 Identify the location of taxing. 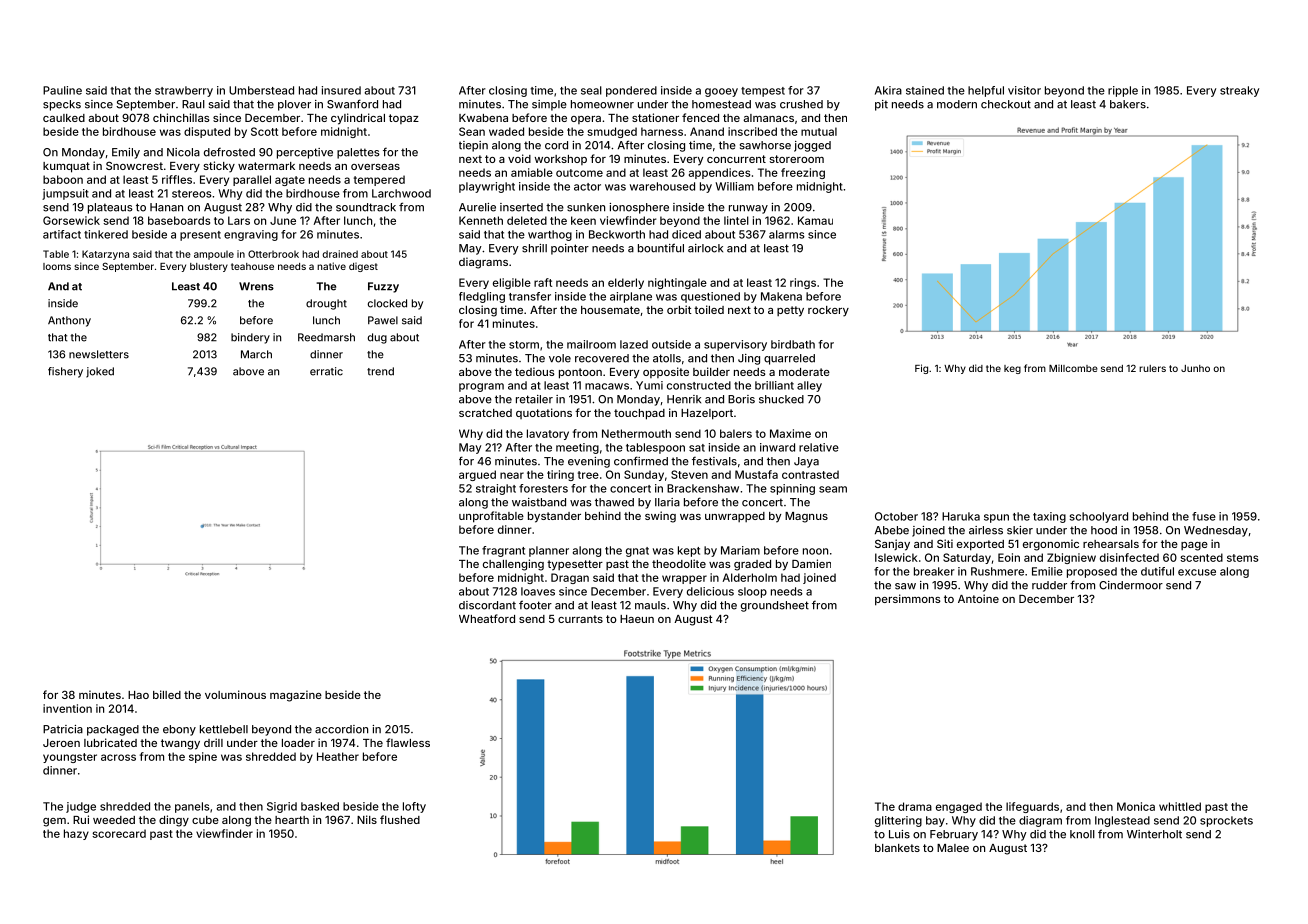
(1049, 517).
